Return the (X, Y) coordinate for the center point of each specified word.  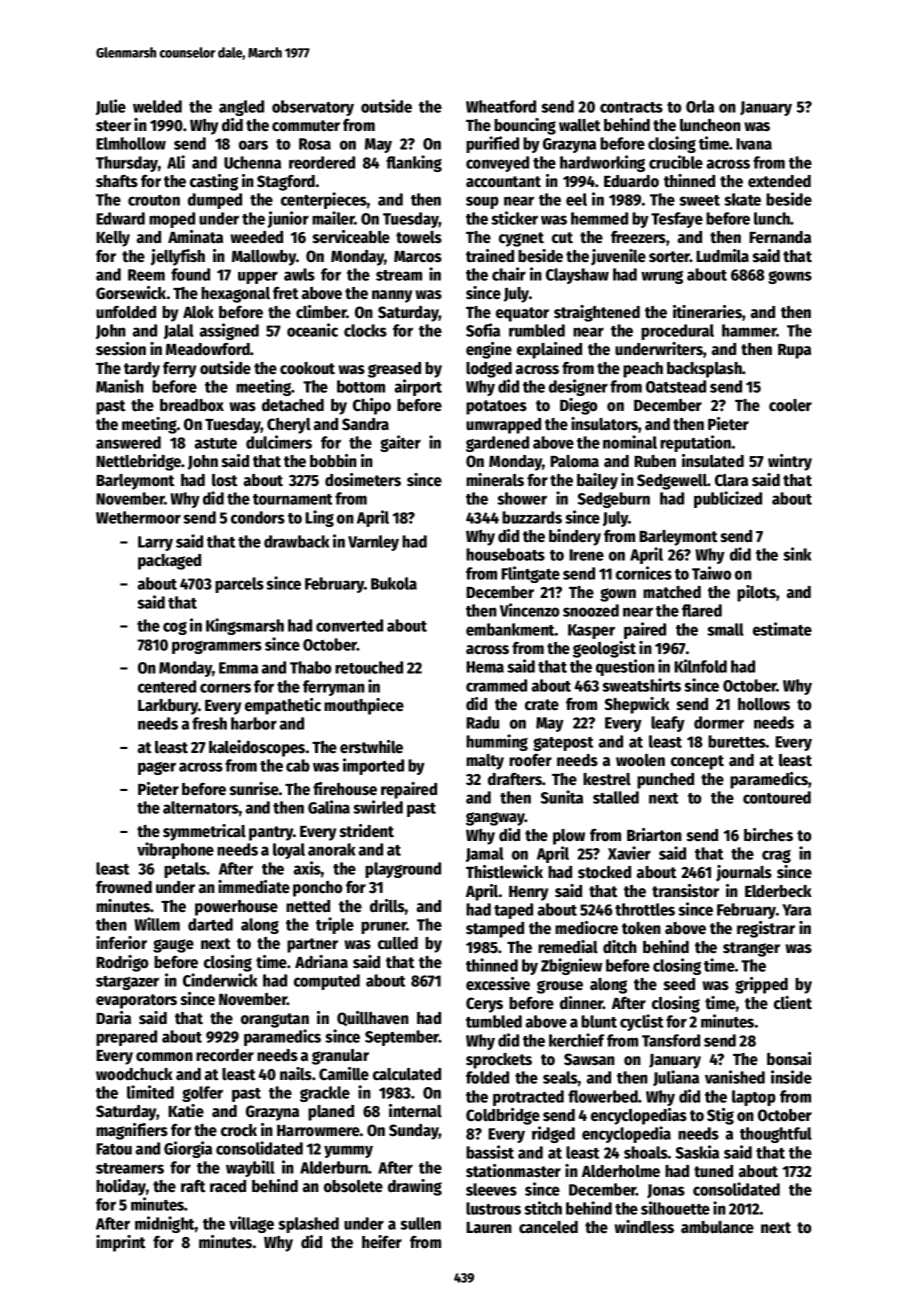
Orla (700, 106)
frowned (124, 887)
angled (241, 108)
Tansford (671, 1040)
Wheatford (501, 106)
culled (398, 943)
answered (128, 442)
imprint (121, 1243)
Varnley (373, 543)
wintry (790, 462)
